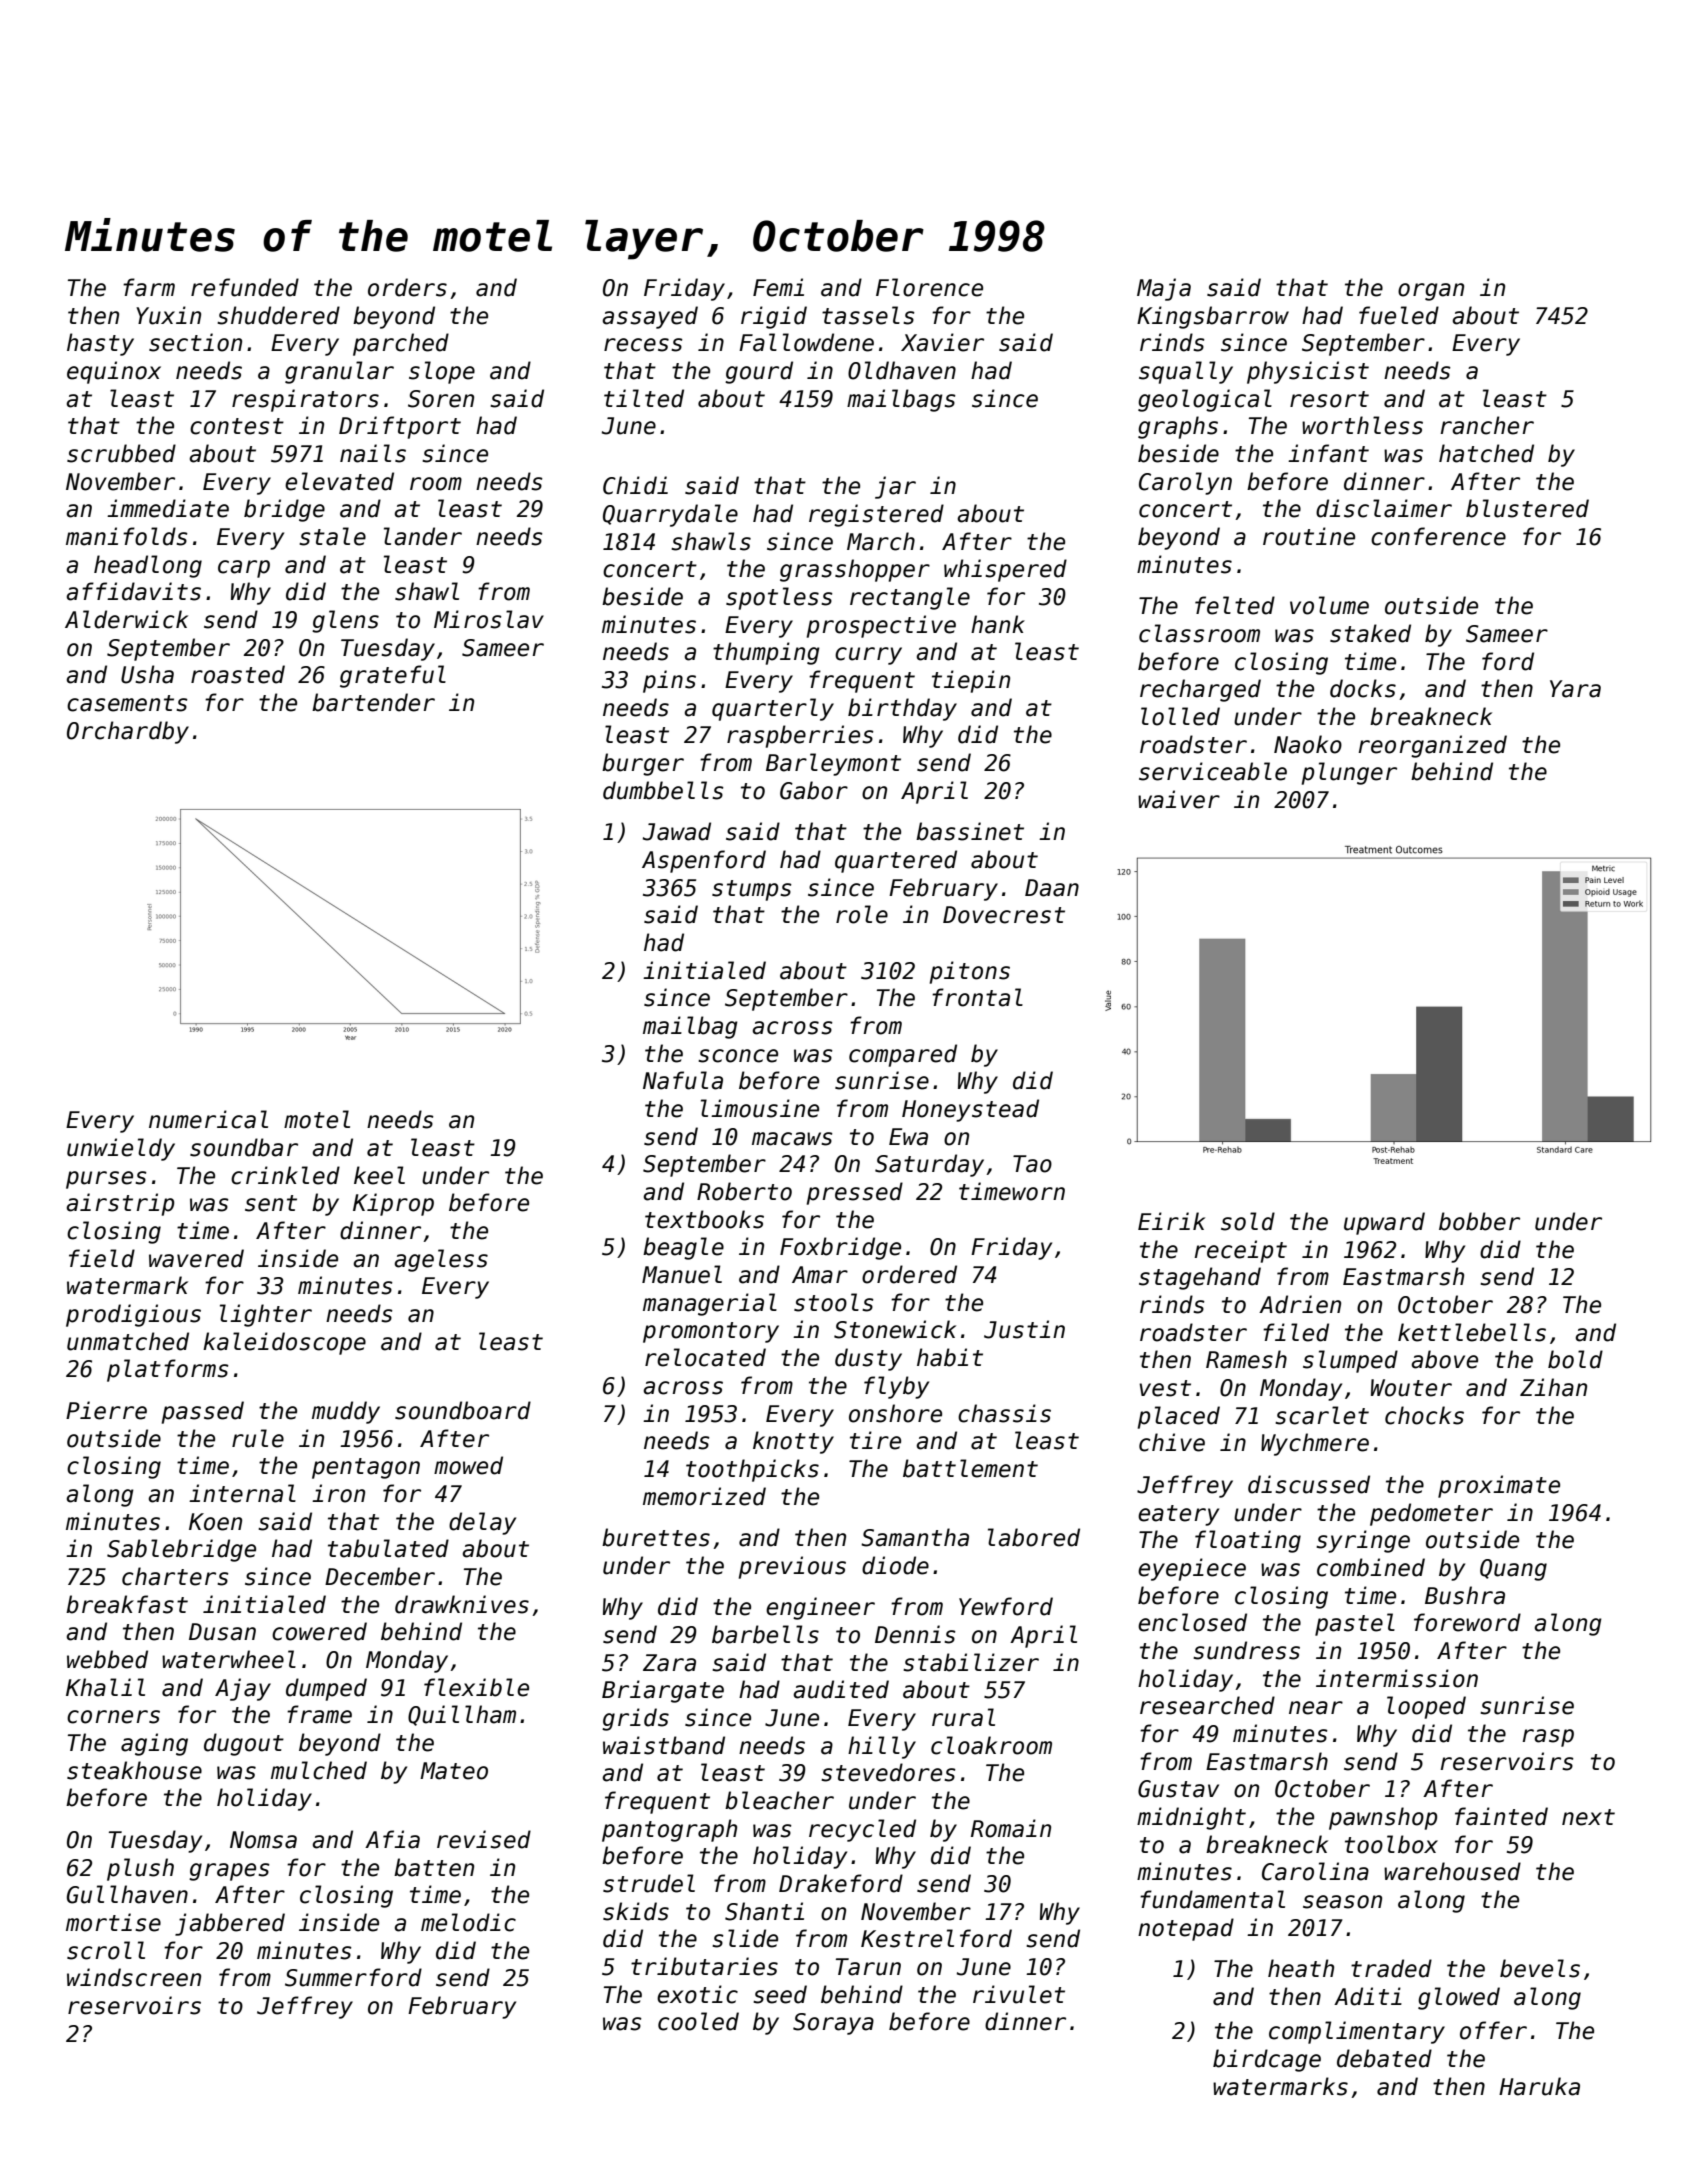 The width and height of the screenshot is (1683, 2178). Describe the element at coordinates (1575, 1359) in the screenshot. I see `bold` at that location.
